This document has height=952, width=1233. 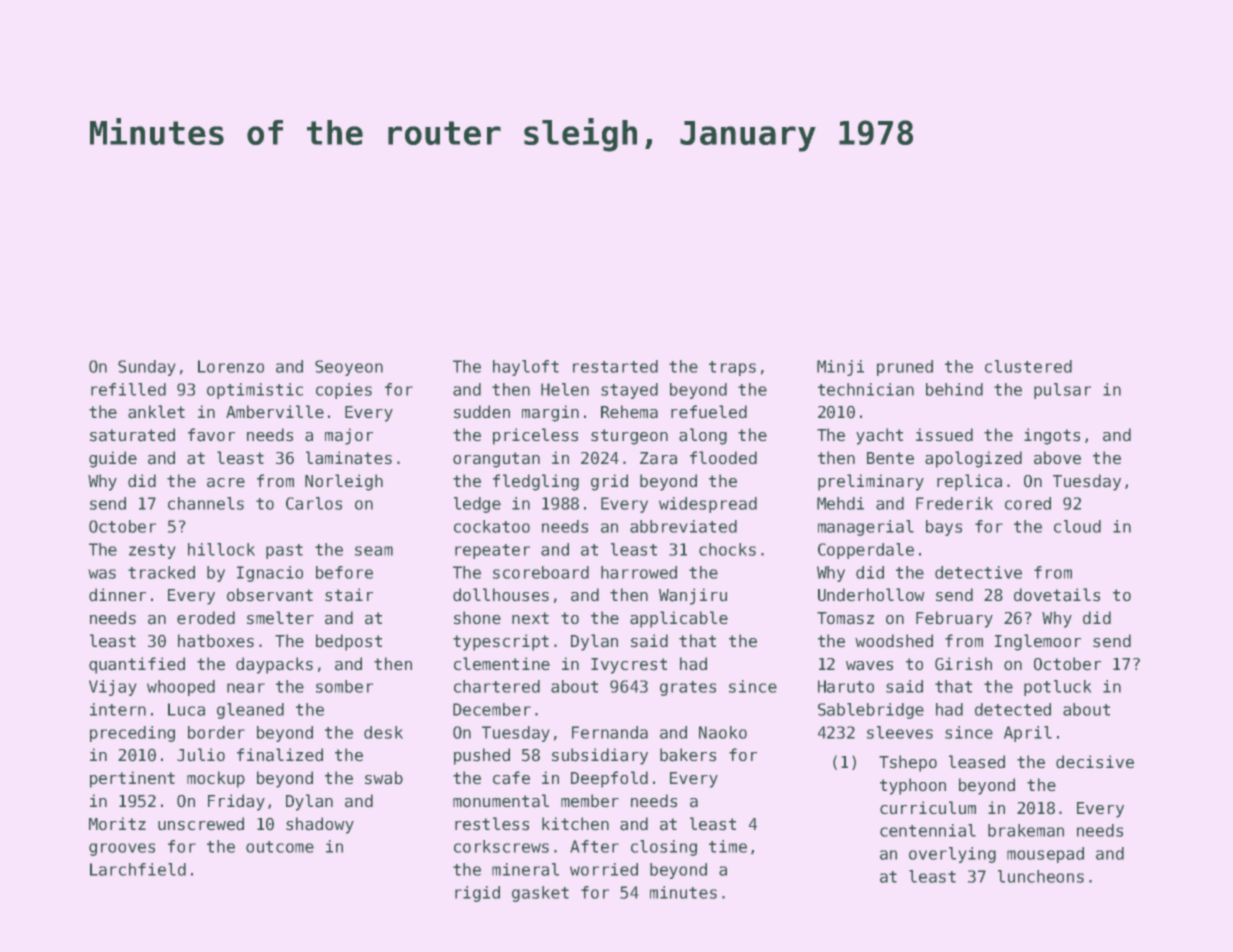 What do you see at coordinates (1058, 688) in the document?
I see `potluck` at bounding box center [1058, 688].
